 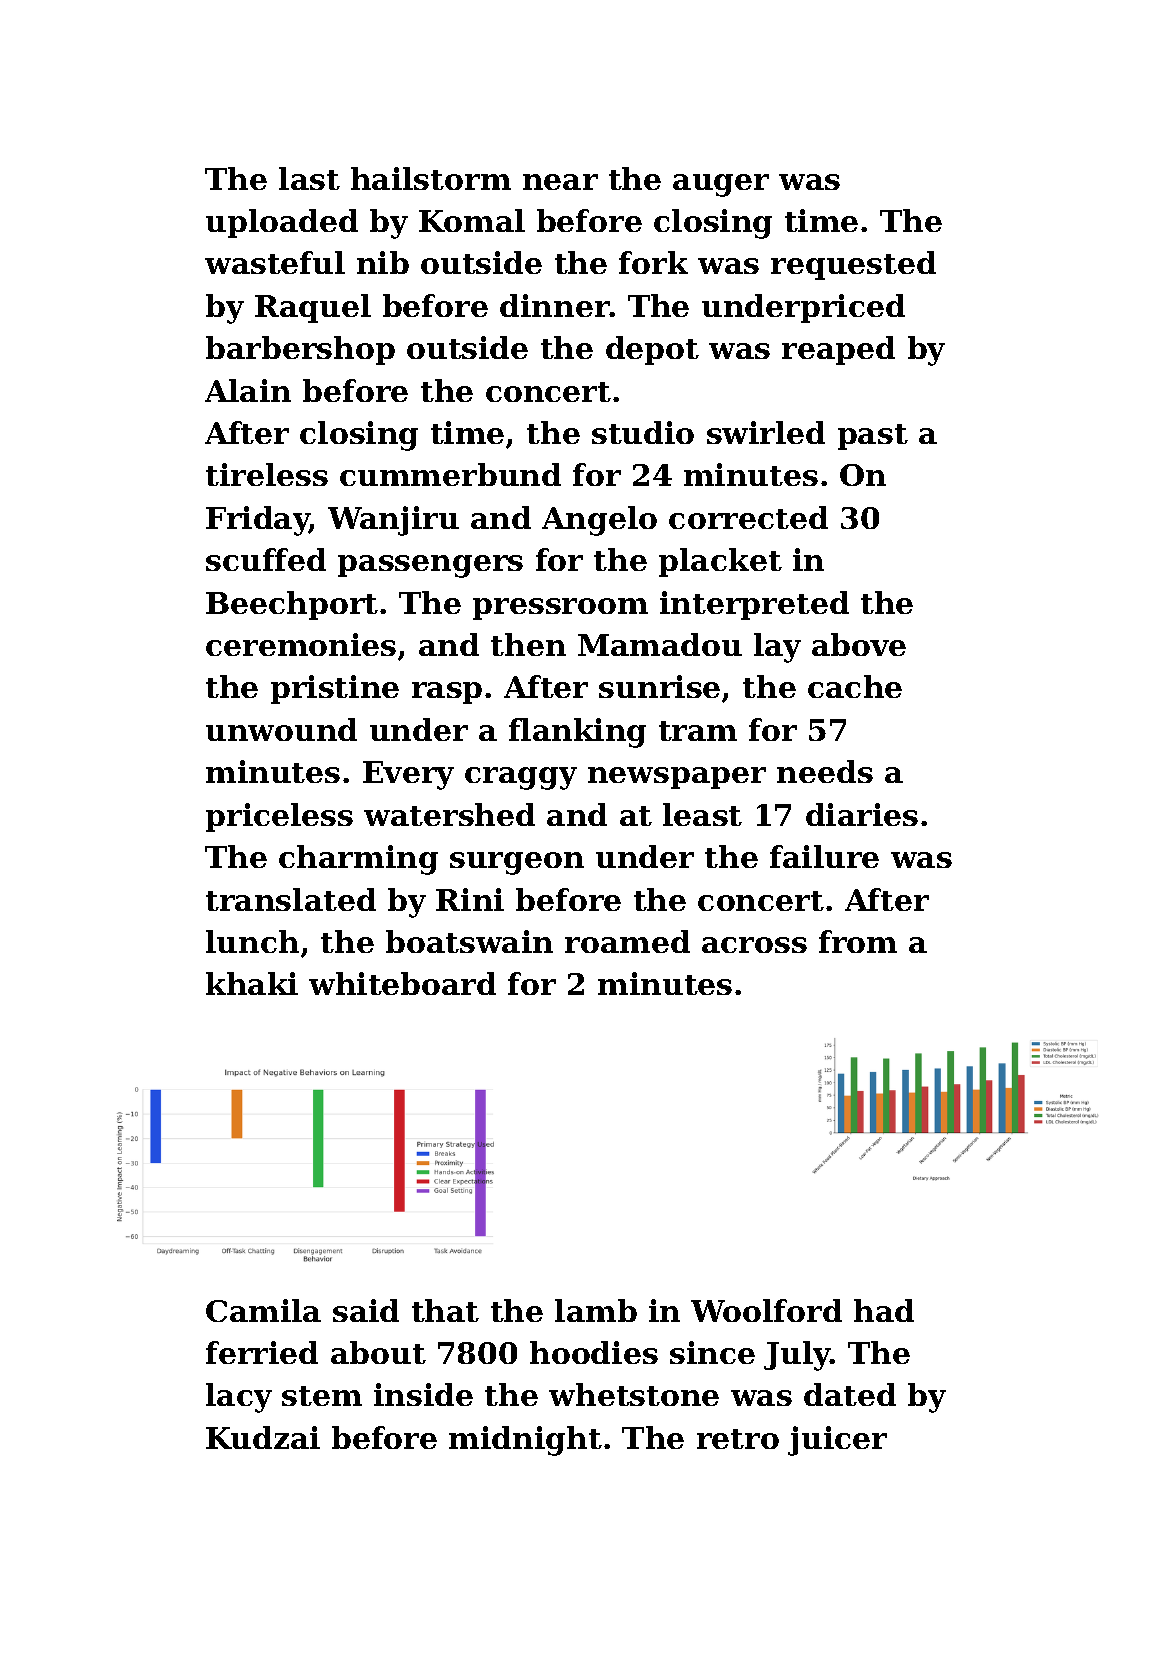 What do you see at coordinates (366, 1310) in the screenshot?
I see `said` at bounding box center [366, 1310].
